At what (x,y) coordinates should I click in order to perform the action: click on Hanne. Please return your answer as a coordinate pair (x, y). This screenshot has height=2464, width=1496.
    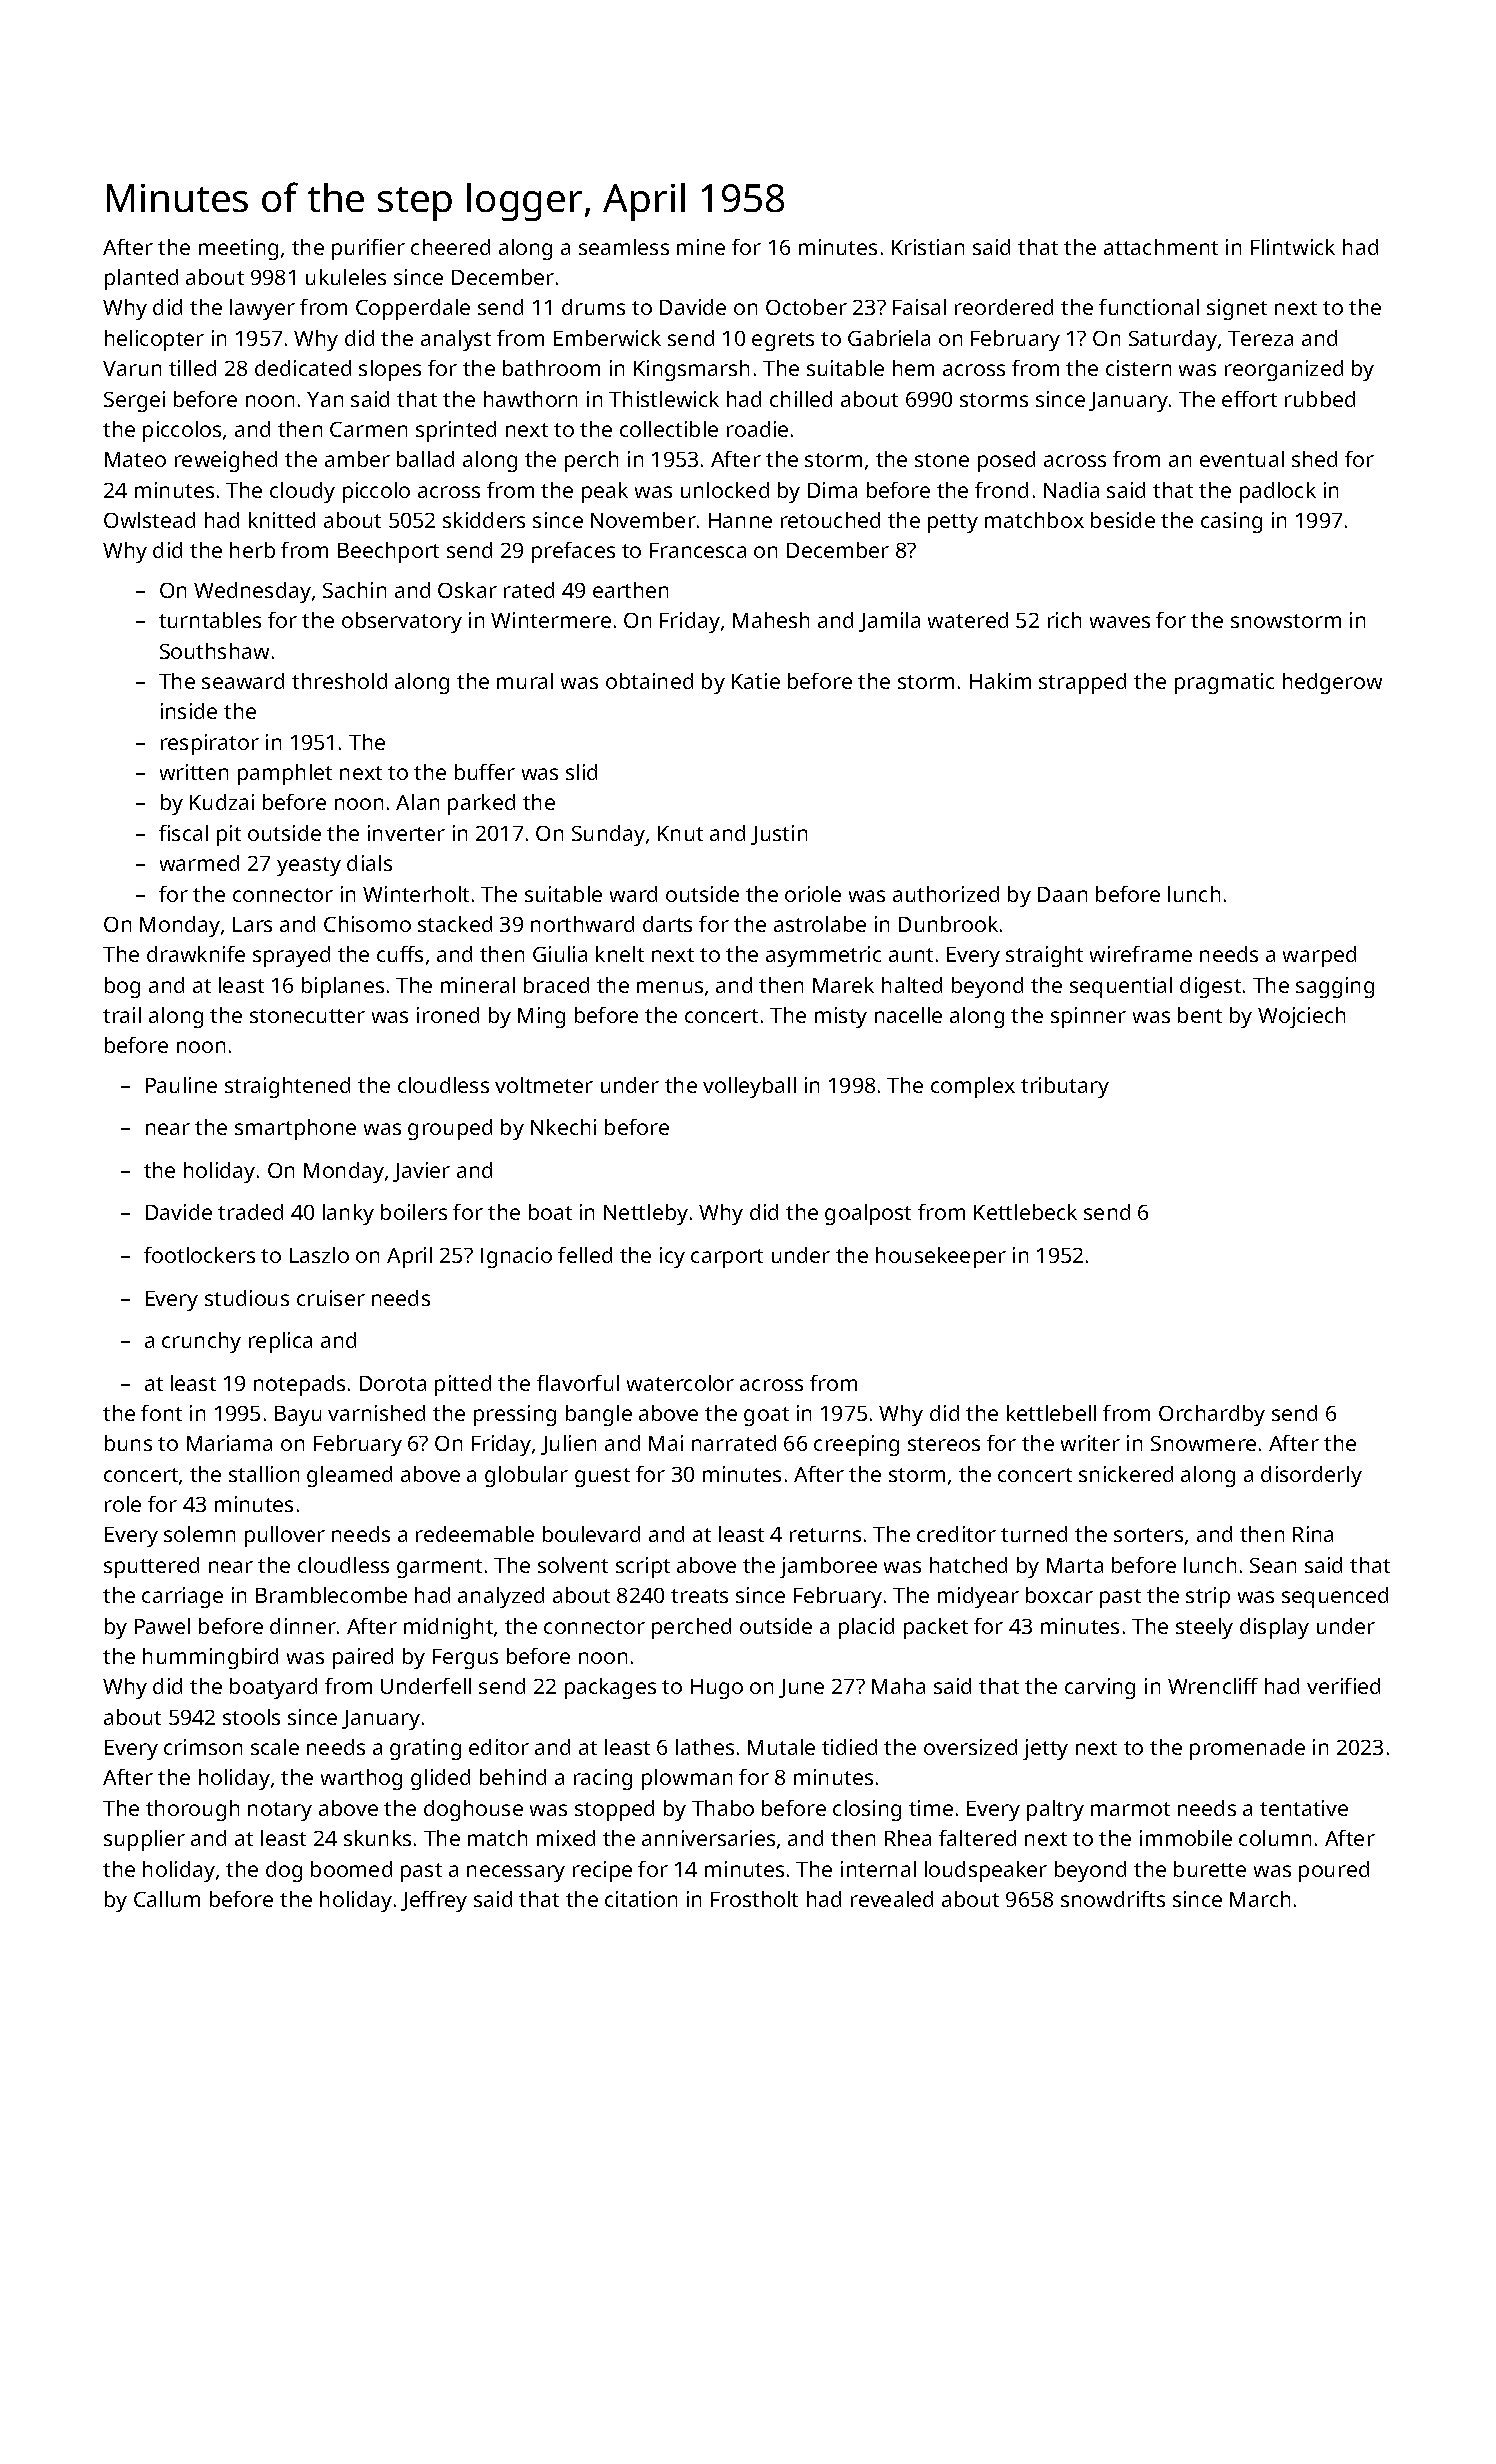
    Looking at the image, I should click on (740, 520).
